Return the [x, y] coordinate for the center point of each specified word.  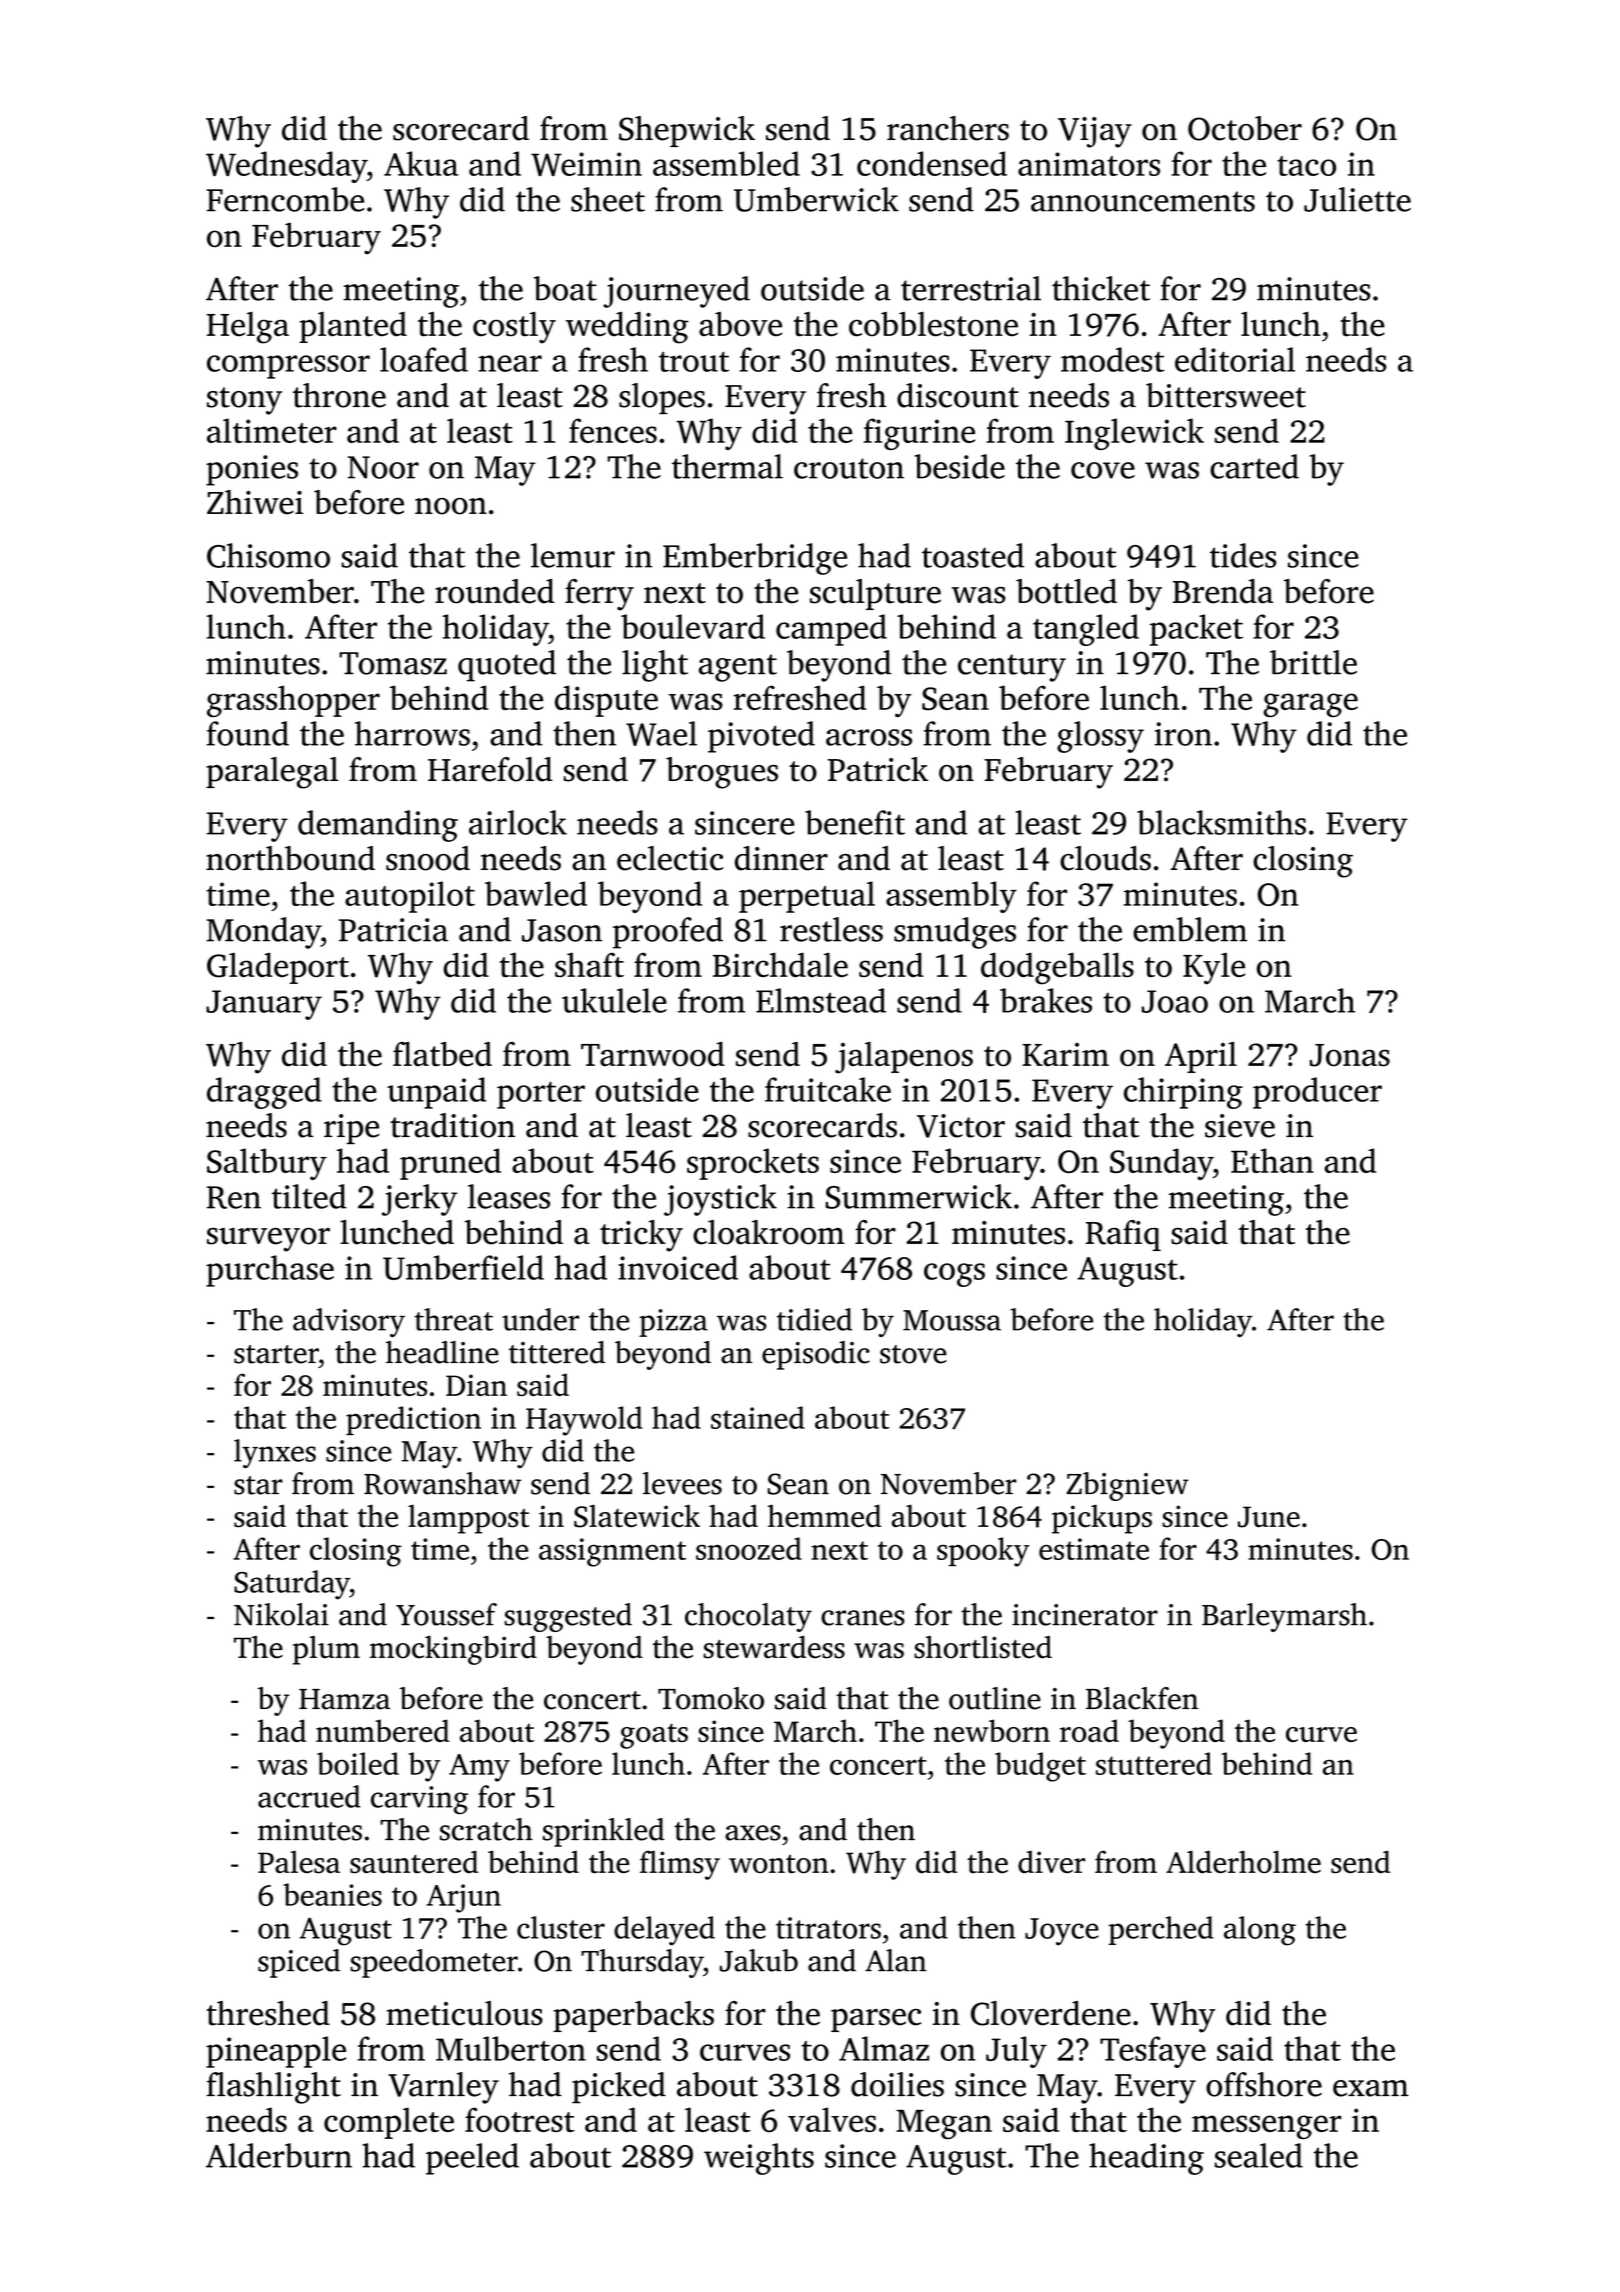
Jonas [1350, 1055]
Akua [421, 163]
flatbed [442, 1054]
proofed [668, 933]
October [1245, 128]
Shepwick [687, 131]
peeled [472, 2159]
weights [759, 2159]
